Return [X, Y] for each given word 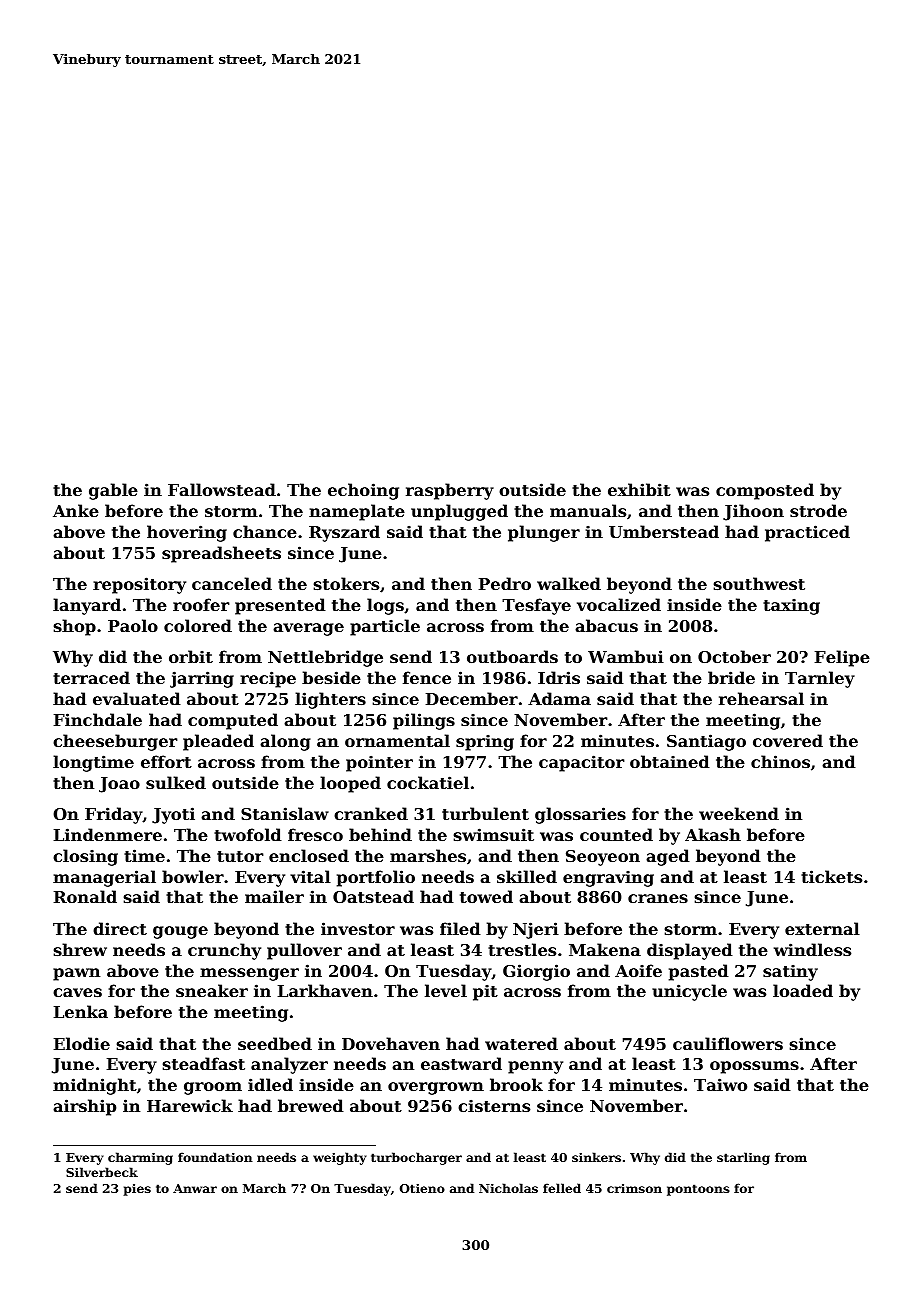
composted [765, 491]
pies [137, 1190]
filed [460, 928]
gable [113, 491]
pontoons [698, 1190]
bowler [193, 876]
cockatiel [428, 782]
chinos [780, 761]
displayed [690, 951]
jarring [202, 679]
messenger [249, 974]
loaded [803, 990]
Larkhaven [325, 990]
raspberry [450, 491]
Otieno [422, 1188]
